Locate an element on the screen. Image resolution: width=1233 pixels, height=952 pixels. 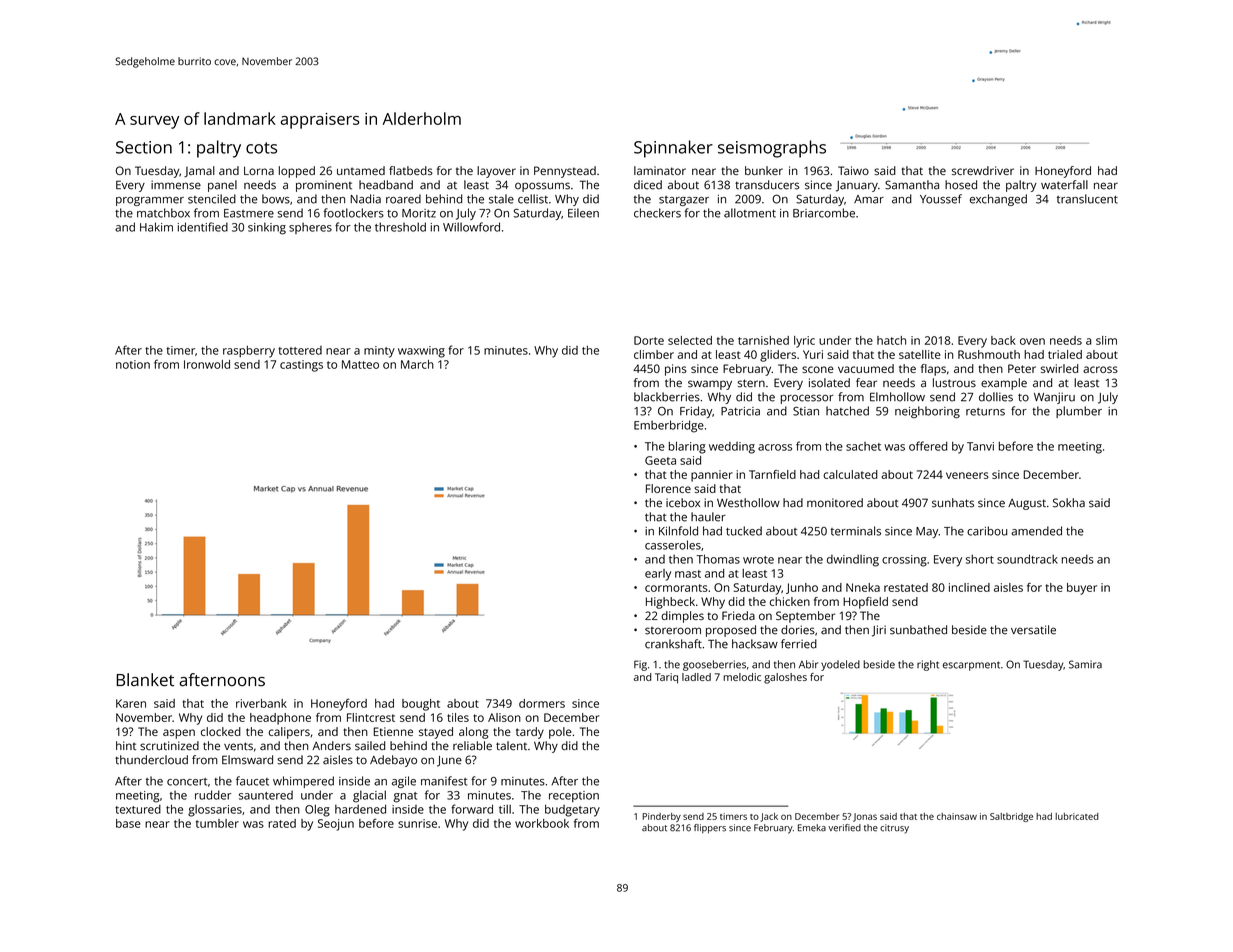
waterfall is located at coordinates (1064, 185).
